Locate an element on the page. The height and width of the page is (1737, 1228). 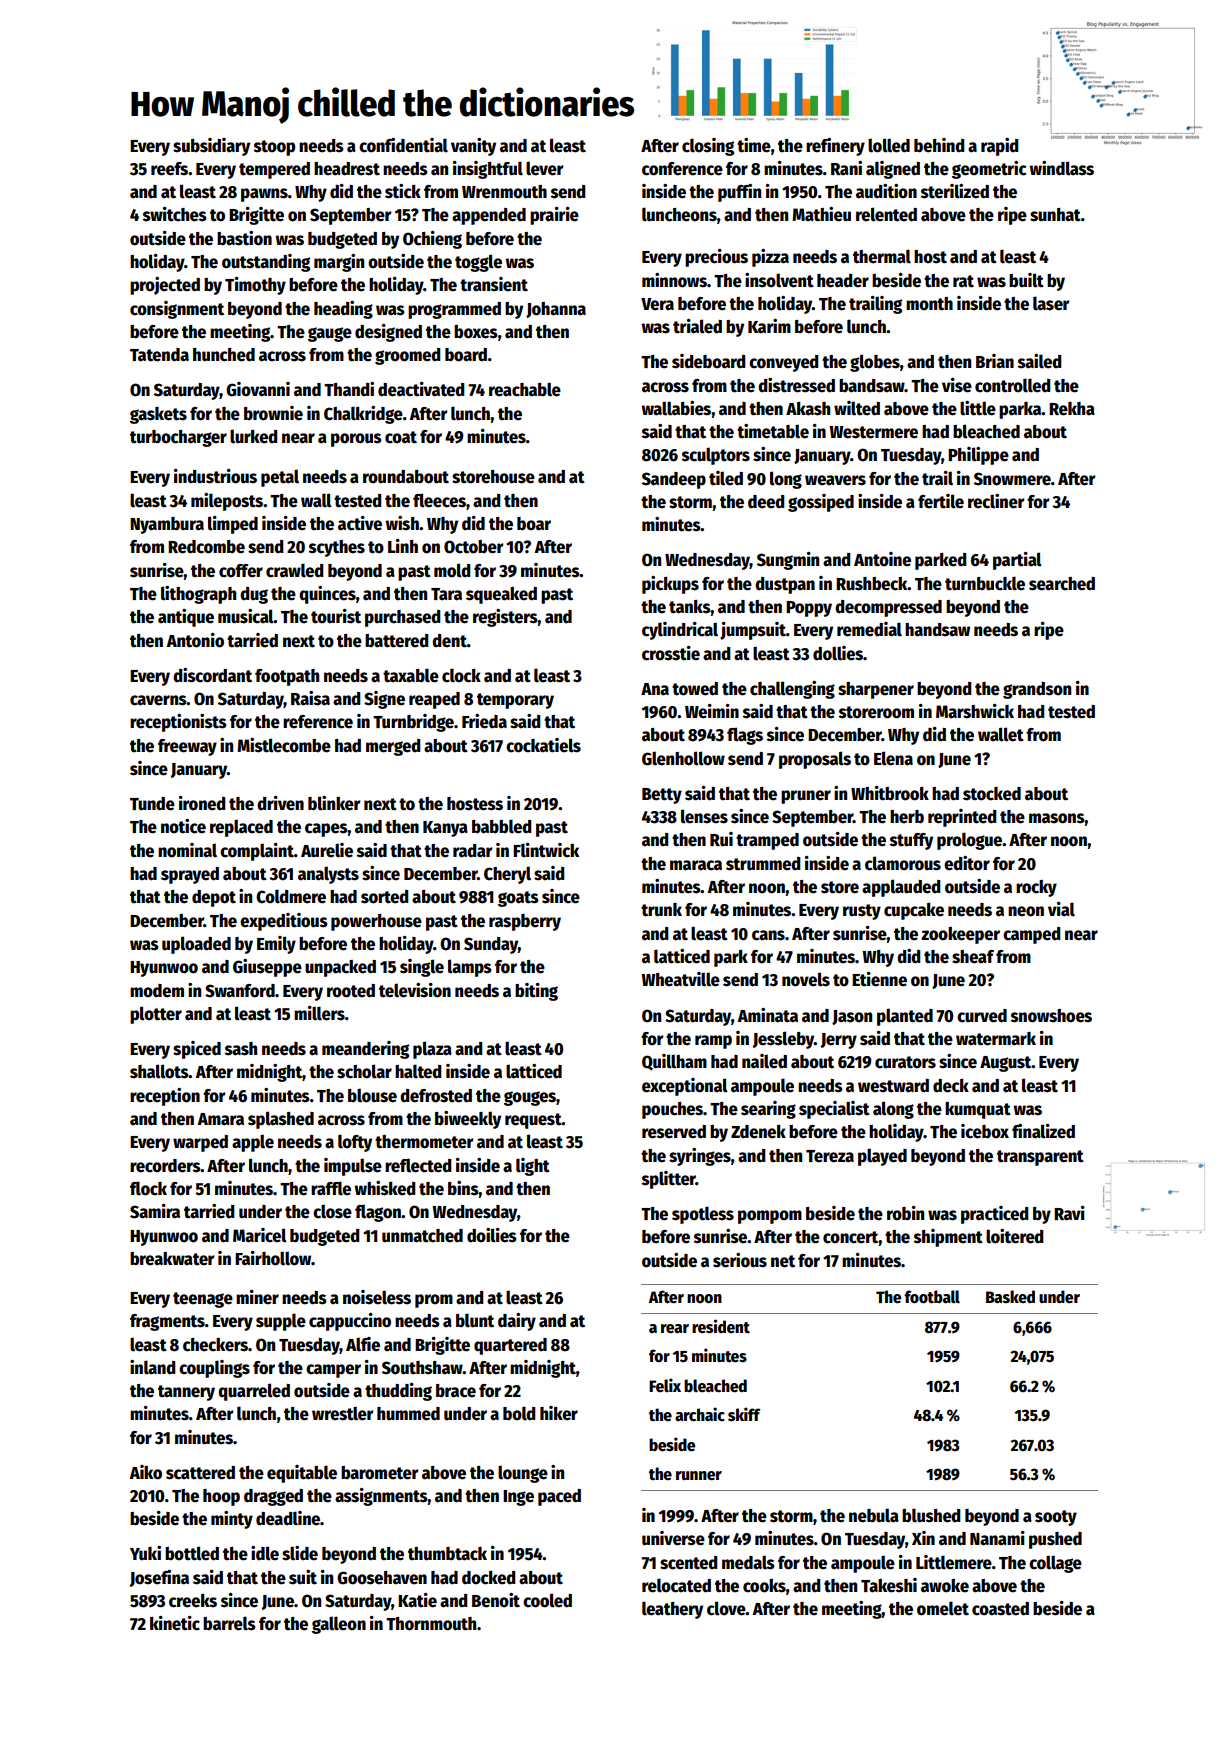
barrels is located at coordinates (229, 1623).
